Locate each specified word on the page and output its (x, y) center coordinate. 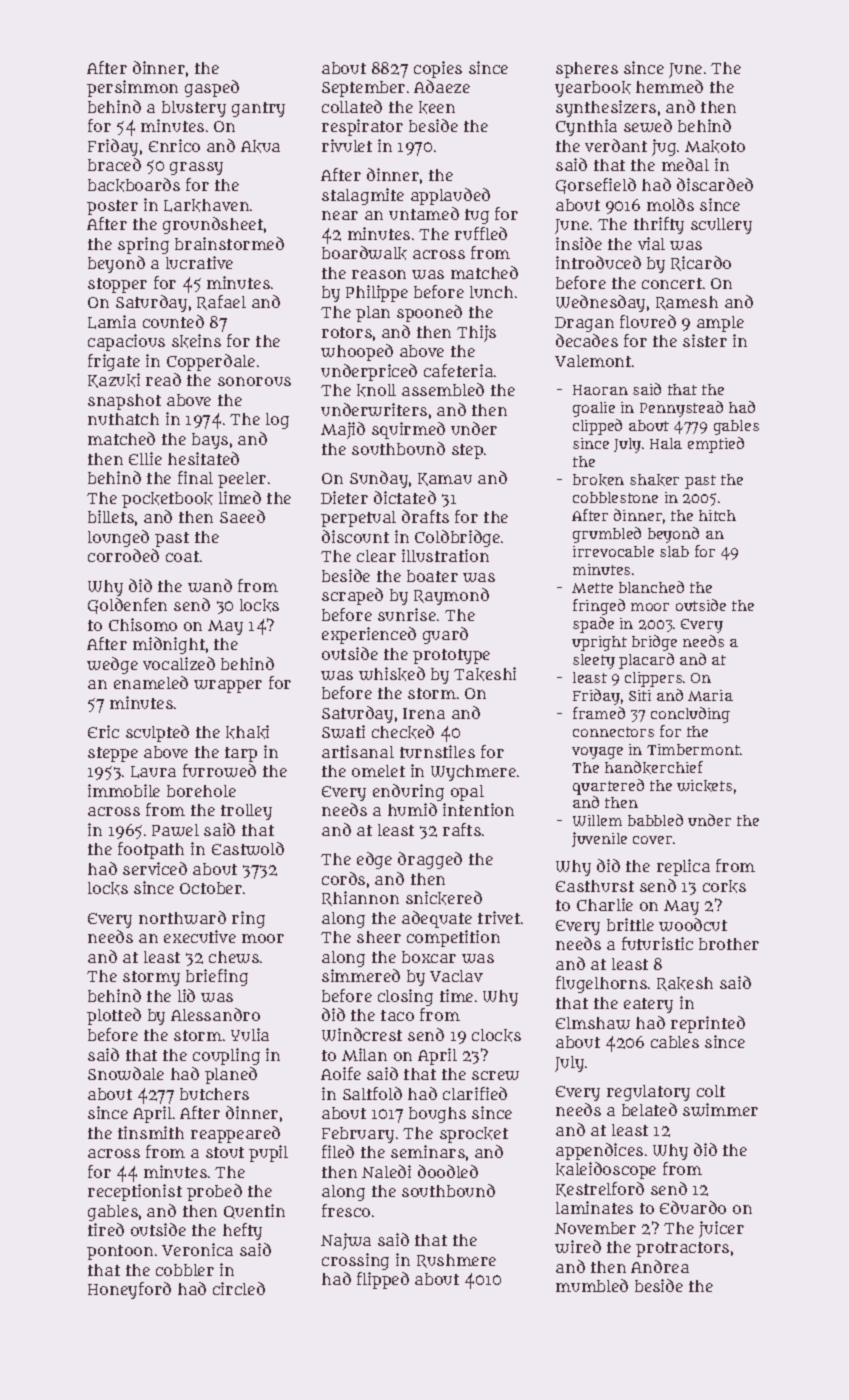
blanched (651, 587)
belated (649, 1109)
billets (111, 516)
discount (355, 536)
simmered (361, 975)
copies (438, 69)
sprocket (474, 1135)
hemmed (669, 86)
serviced (155, 868)
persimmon (132, 88)
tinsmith (151, 1132)
